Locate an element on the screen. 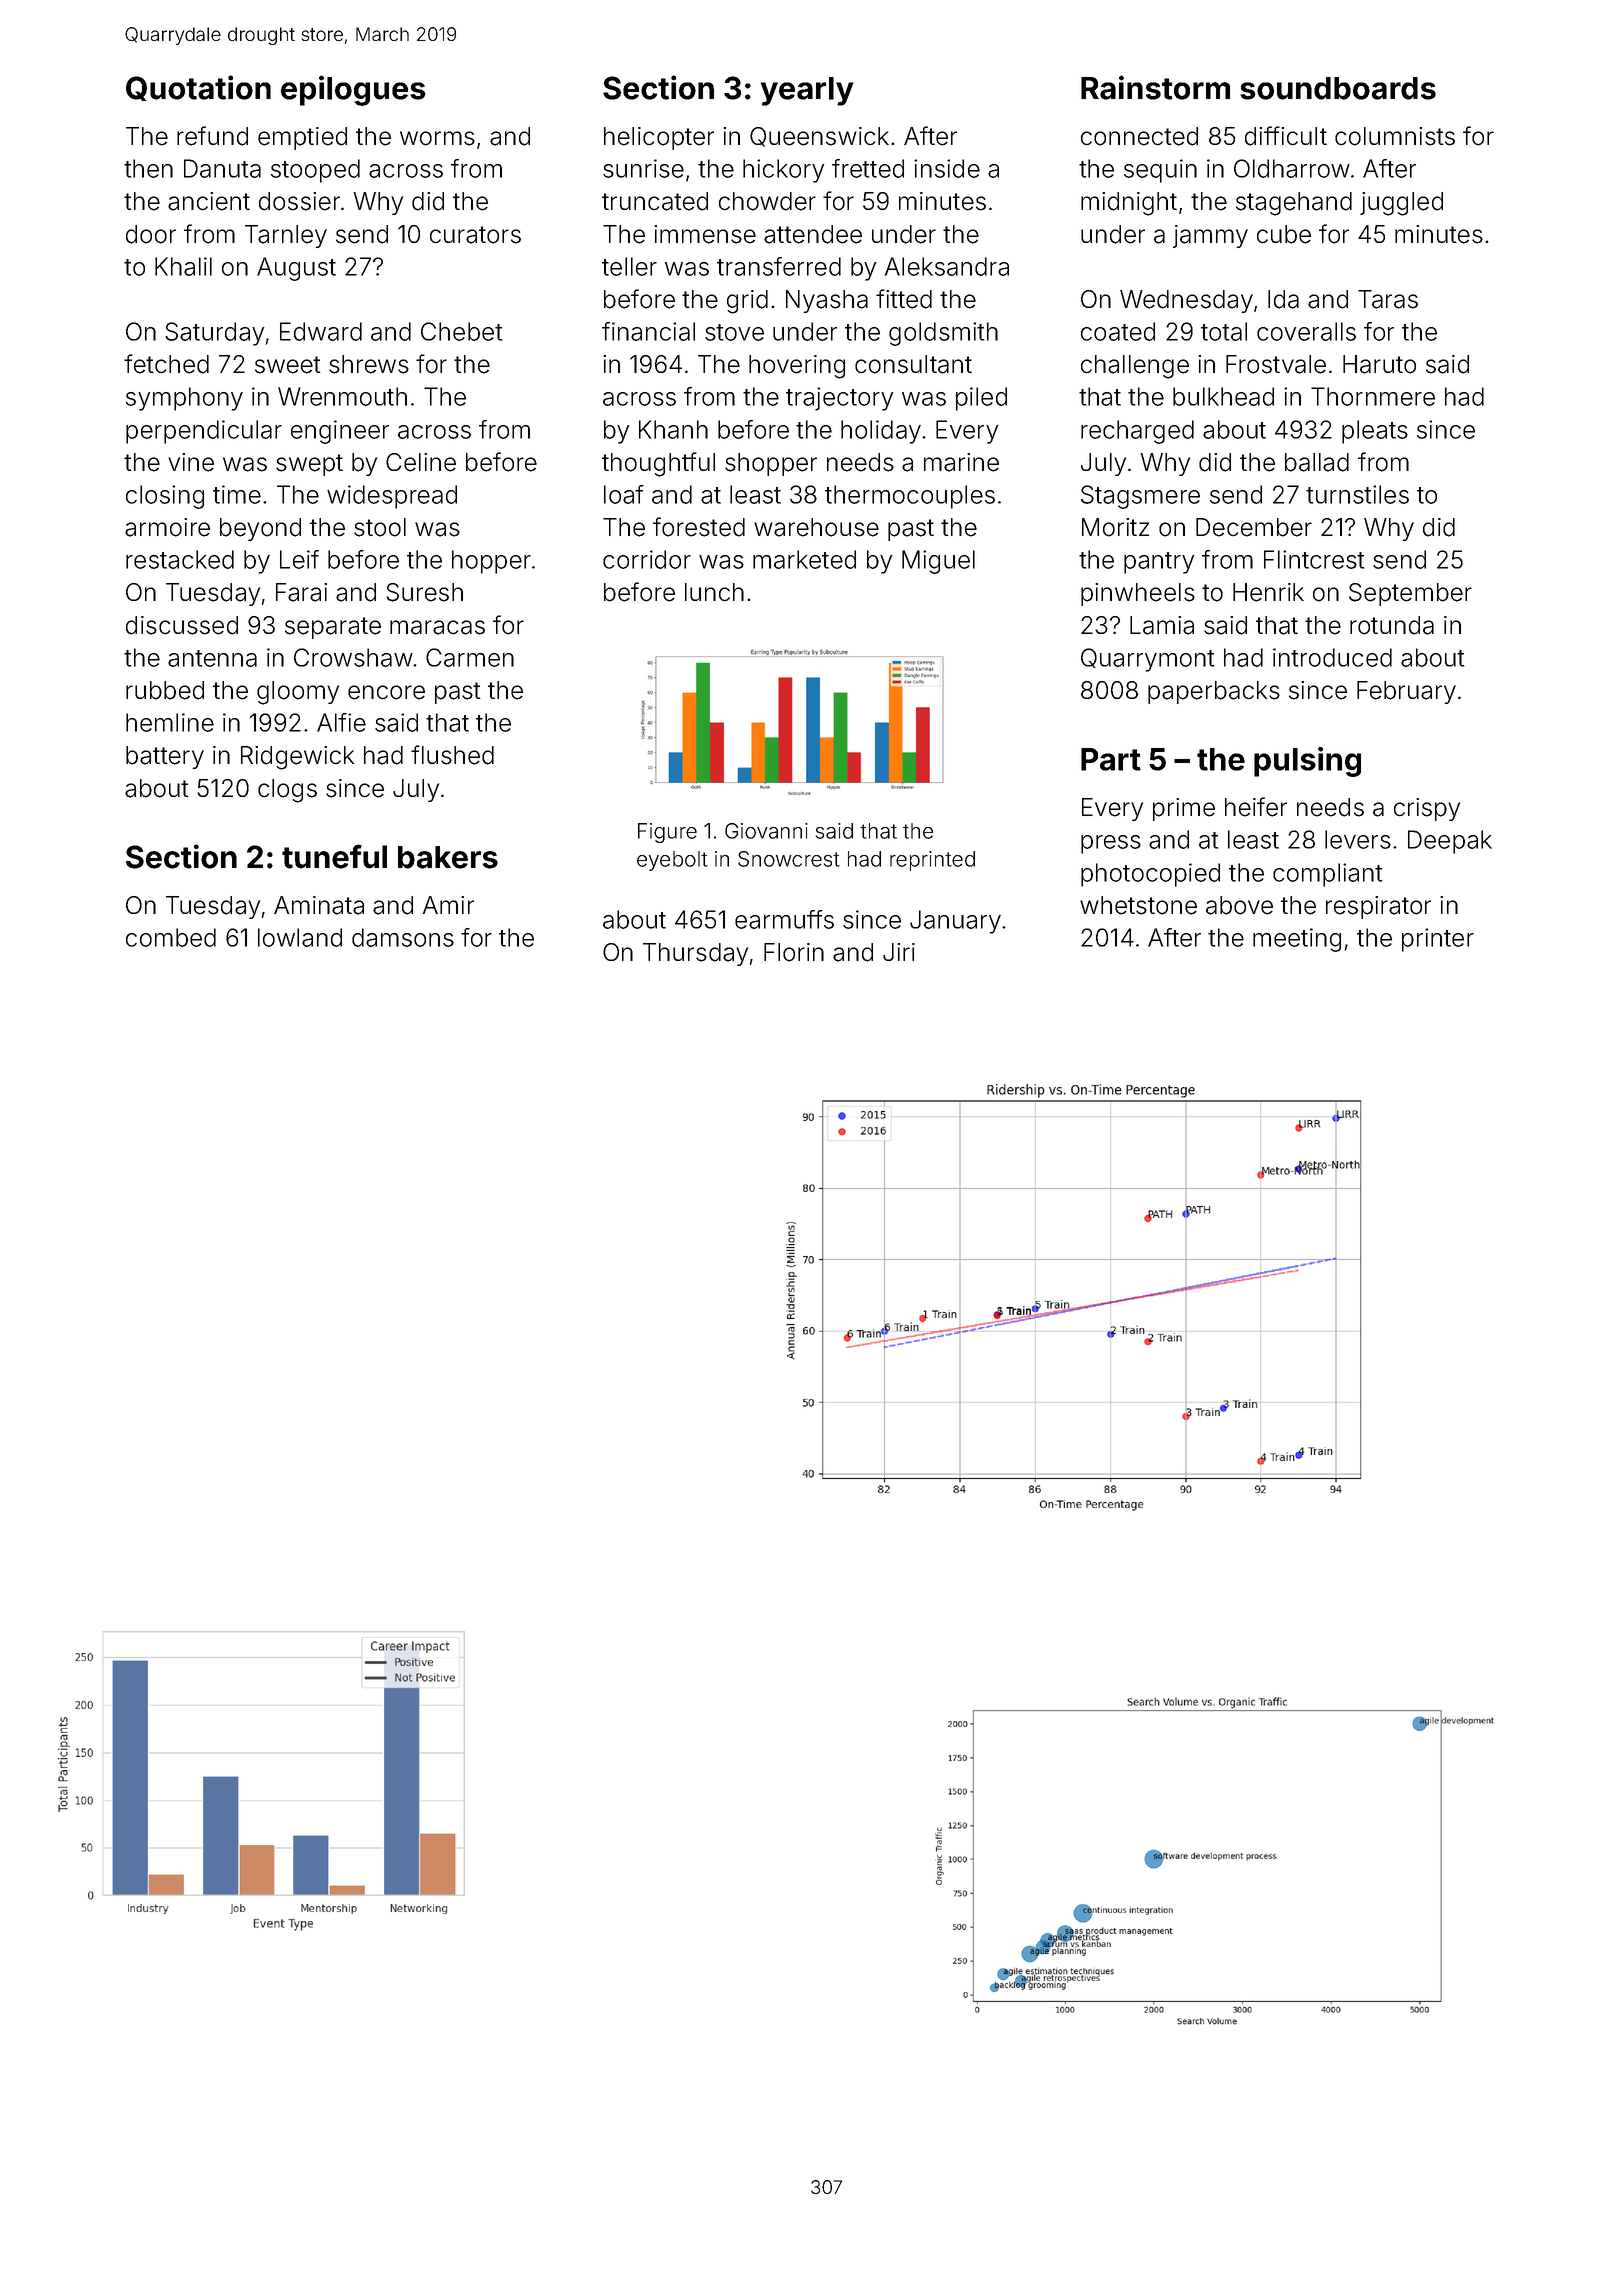  Rainstorm is located at coordinates (1155, 87).
